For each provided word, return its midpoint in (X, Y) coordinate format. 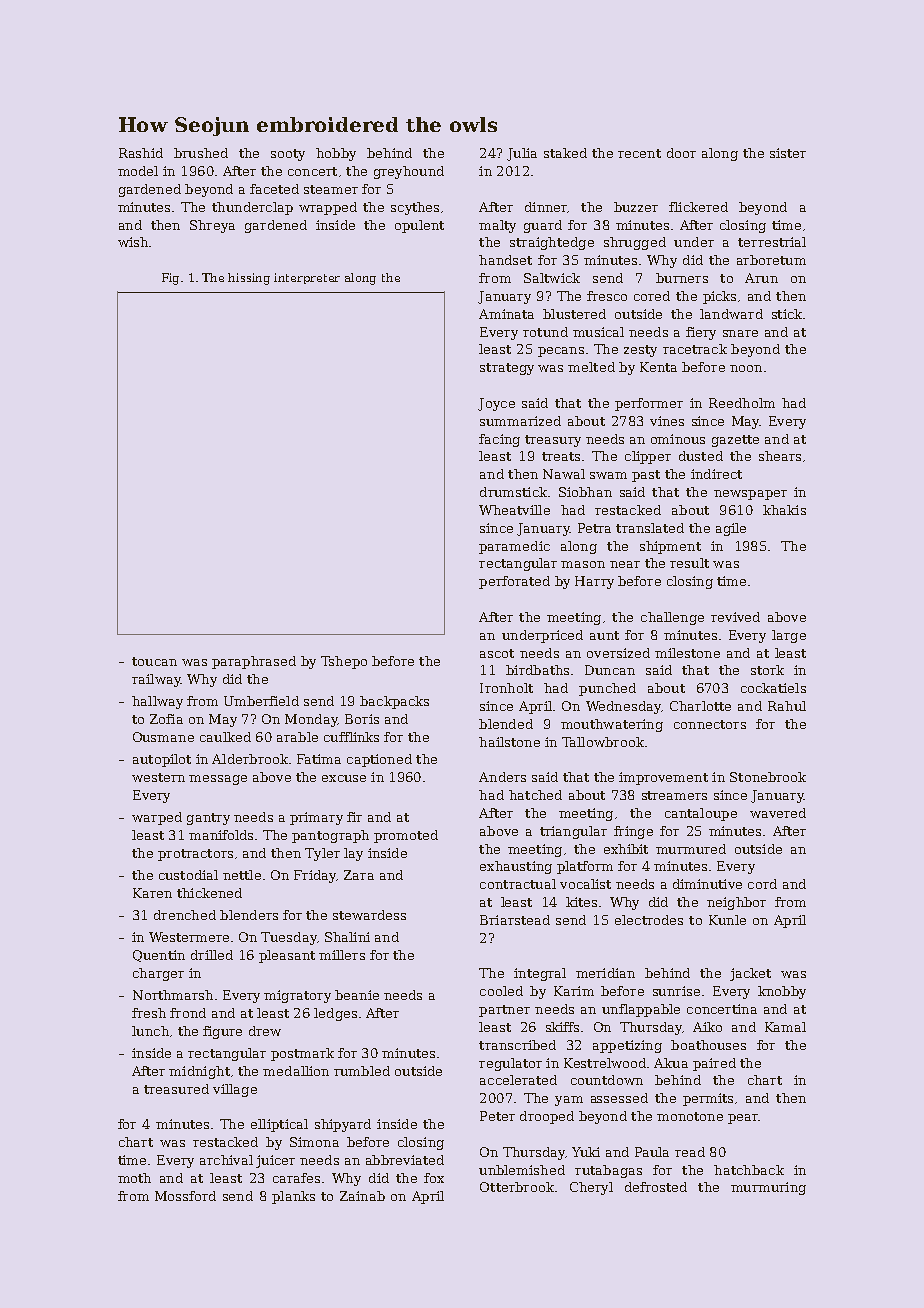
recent (639, 153)
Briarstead (515, 920)
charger (158, 974)
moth (134, 1178)
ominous (678, 439)
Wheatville (514, 510)
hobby (336, 154)
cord (762, 884)
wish (133, 242)
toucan (154, 661)
